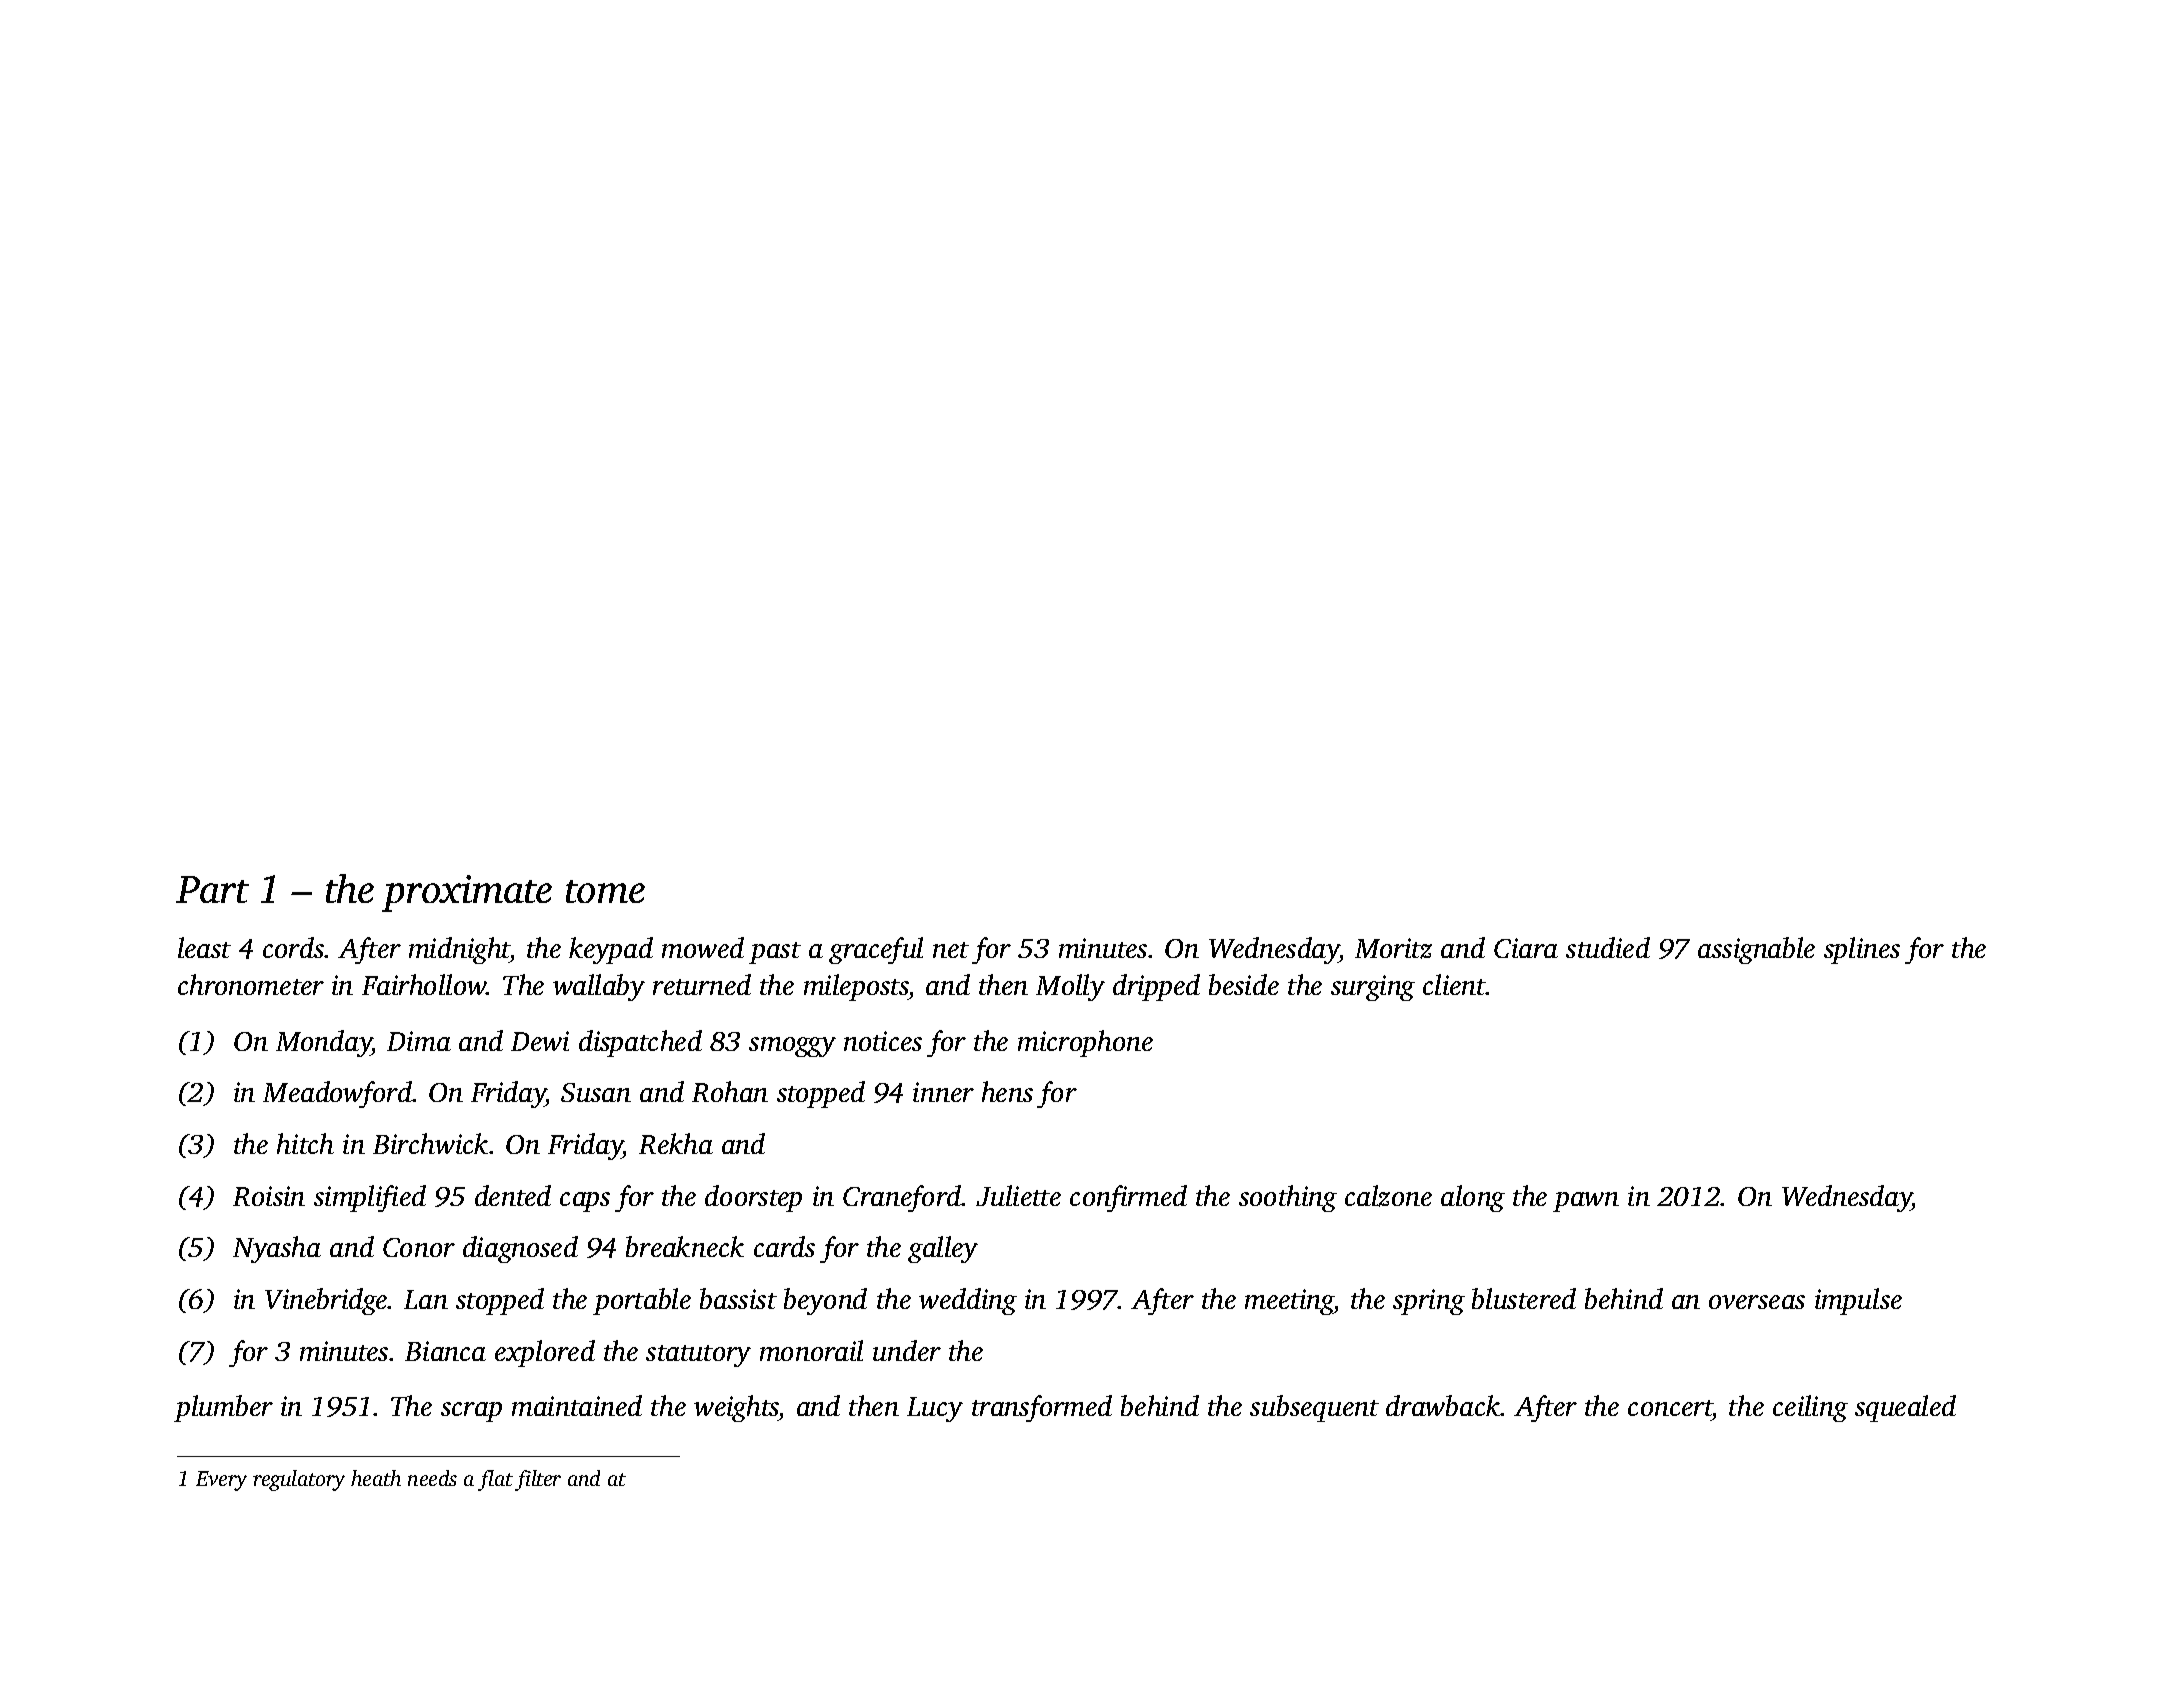  Describe the element at coordinates (545, 1353) in the page. I see `explored` at that location.
